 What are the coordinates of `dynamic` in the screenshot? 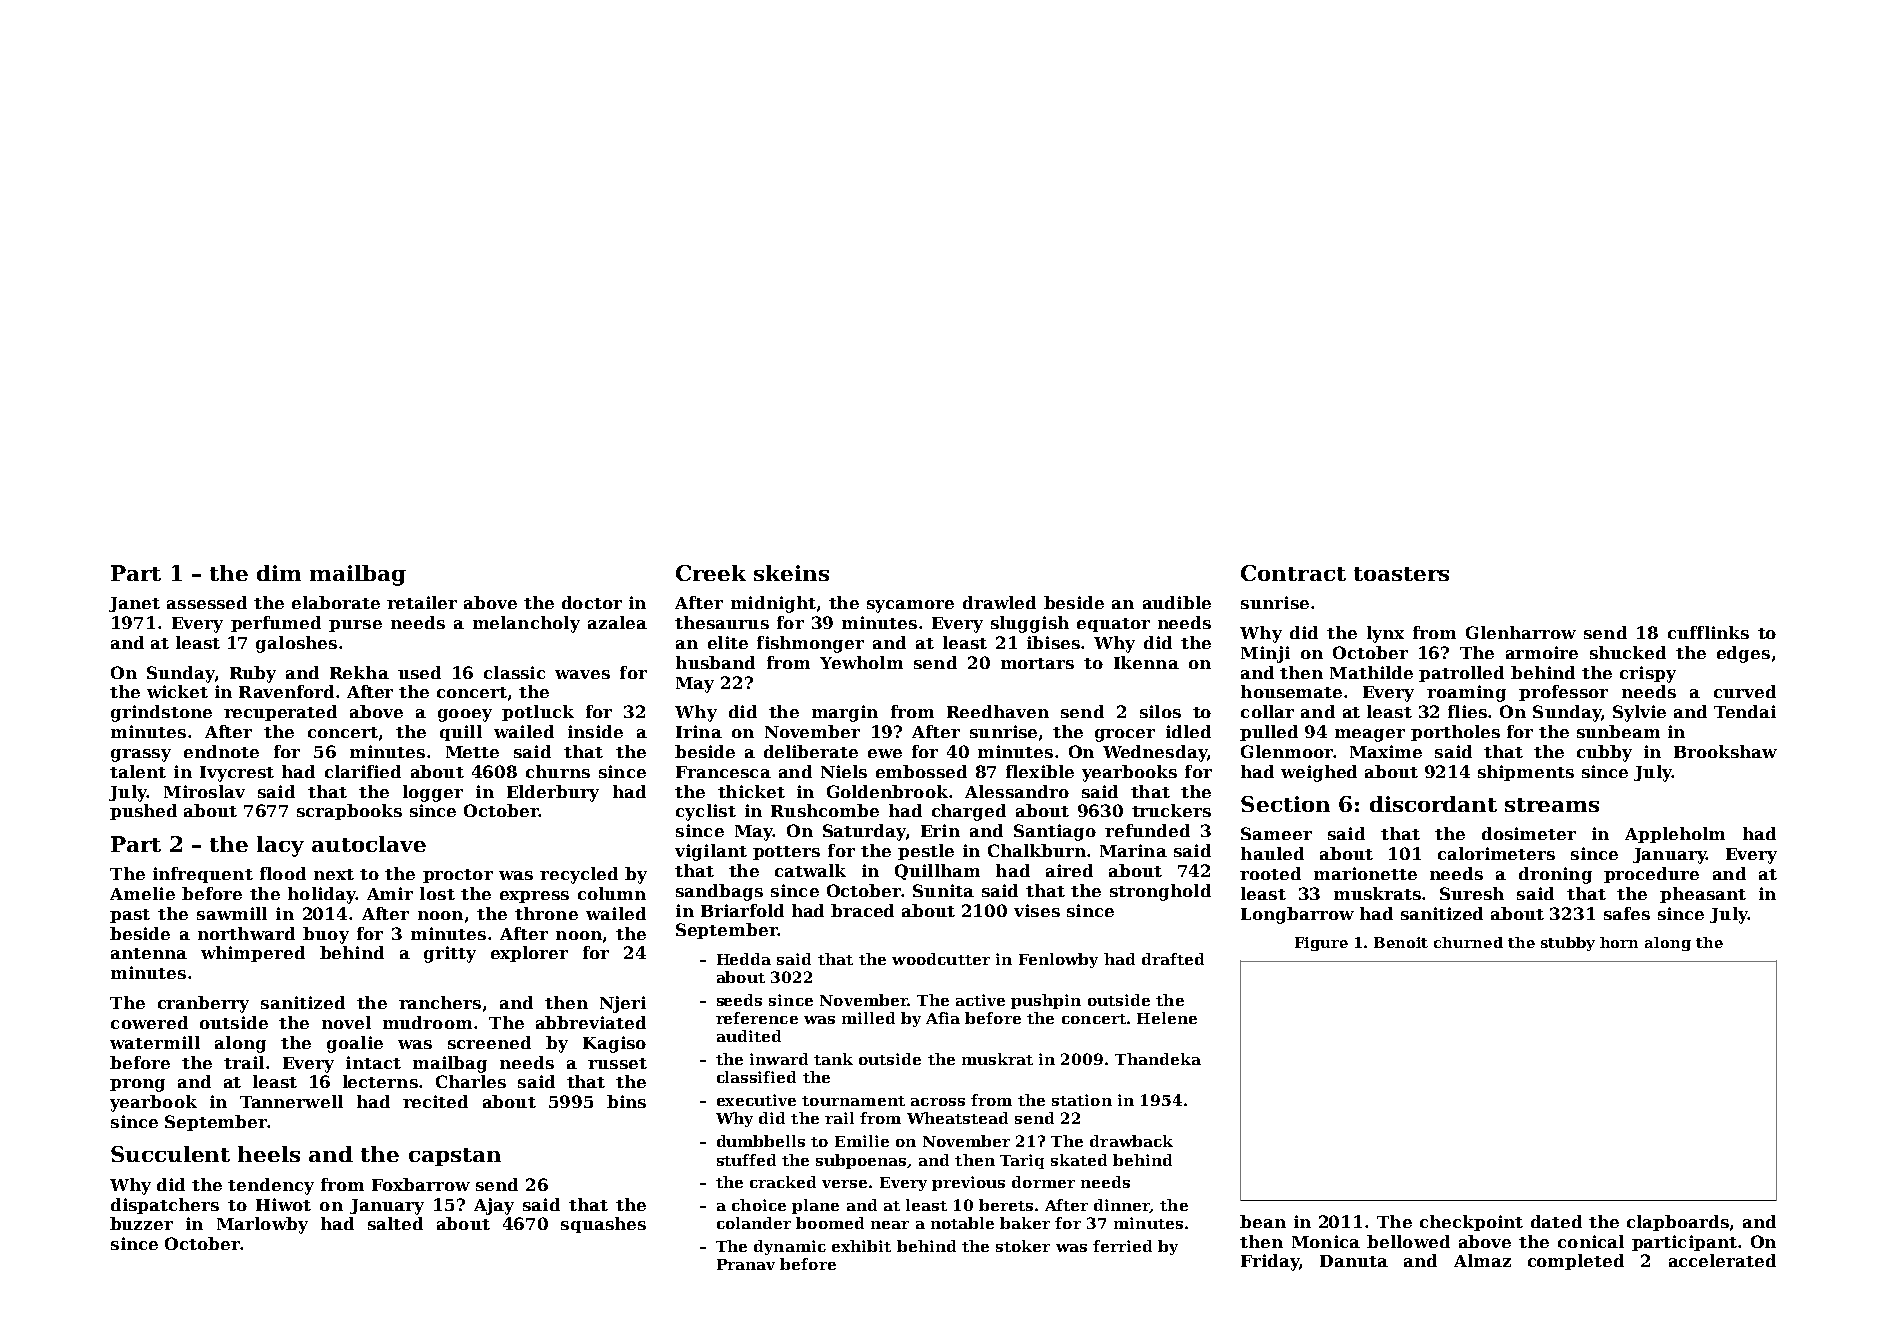 It's located at (790, 1247).
